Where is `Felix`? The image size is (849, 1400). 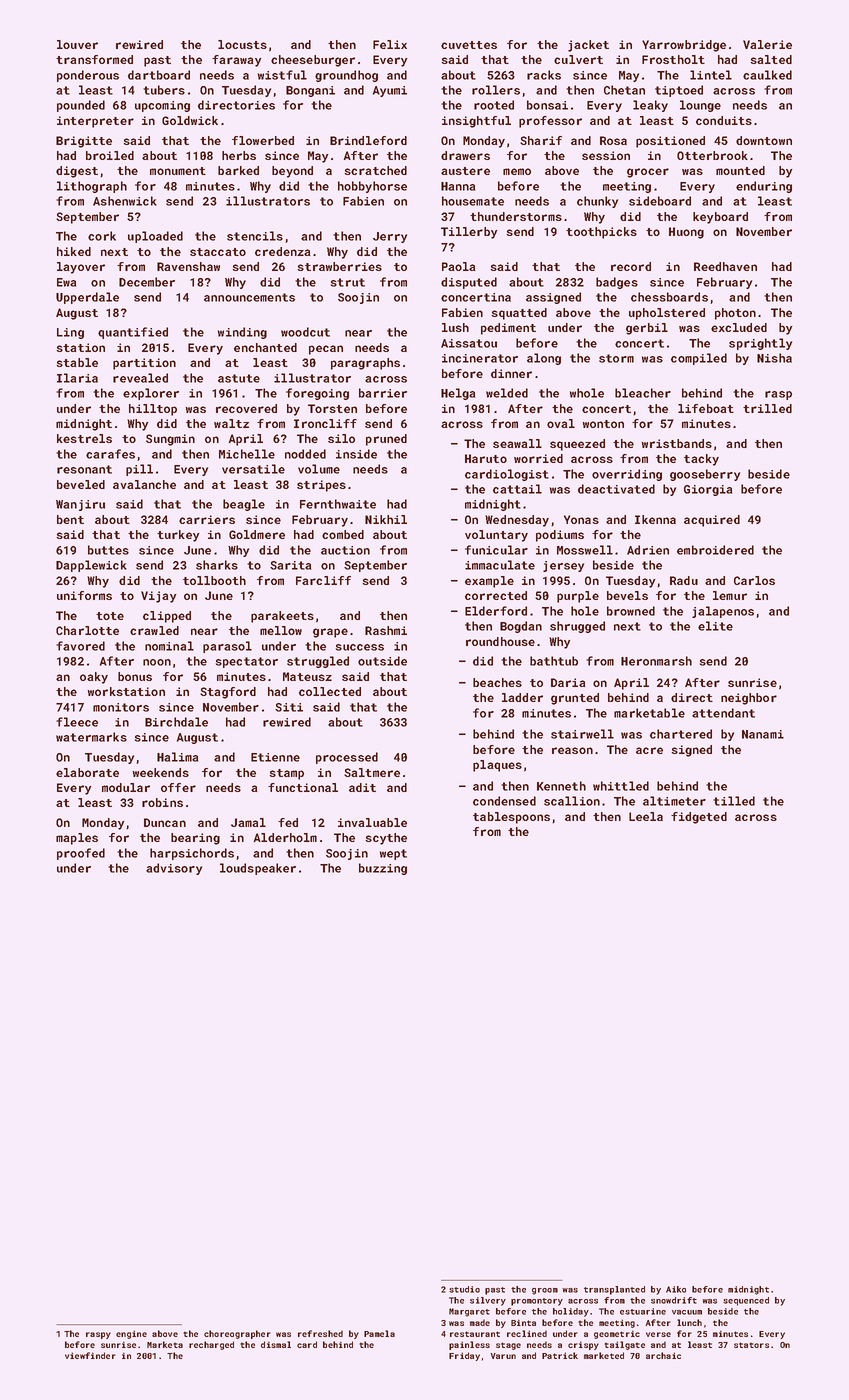
Felix is located at coordinates (390, 44).
